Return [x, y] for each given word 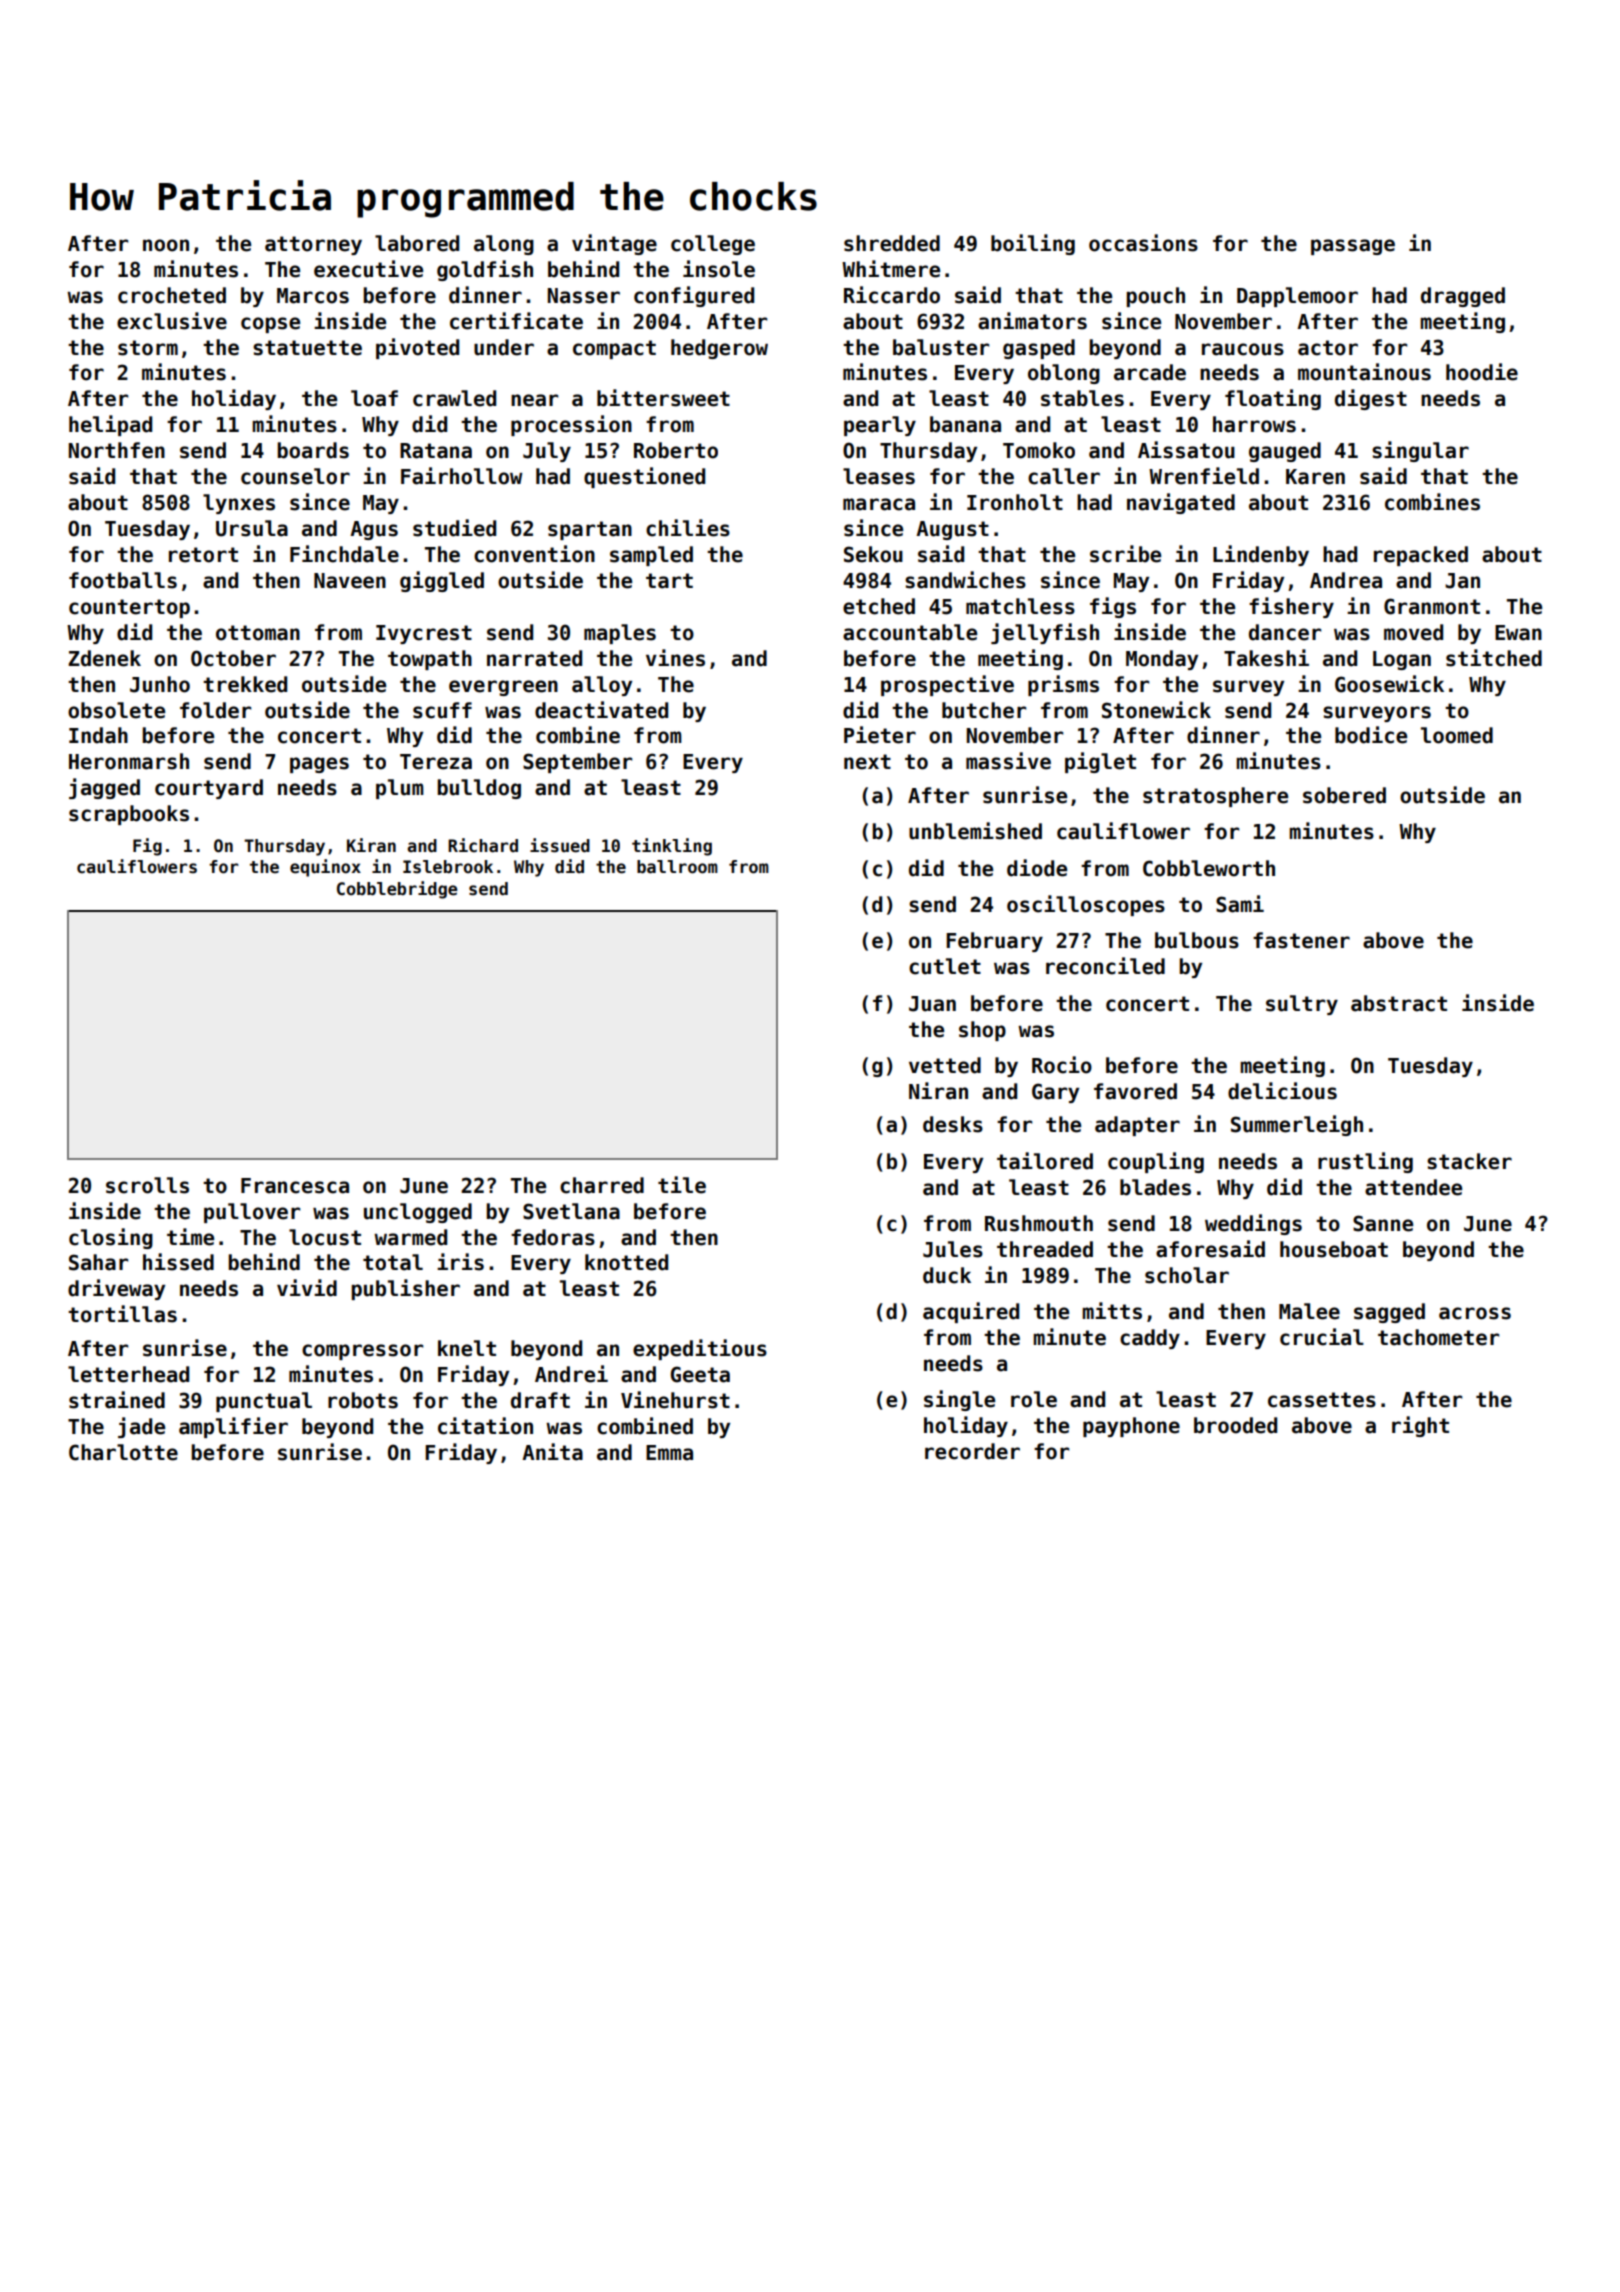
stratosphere [1215, 797]
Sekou [873, 554]
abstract [1399, 1003]
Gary [1055, 1093]
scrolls [147, 1185]
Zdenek [104, 658]
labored [417, 243]
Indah [98, 735]
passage [1353, 247]
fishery [1291, 607]
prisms [1063, 685]
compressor [362, 1352]
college [713, 245]
